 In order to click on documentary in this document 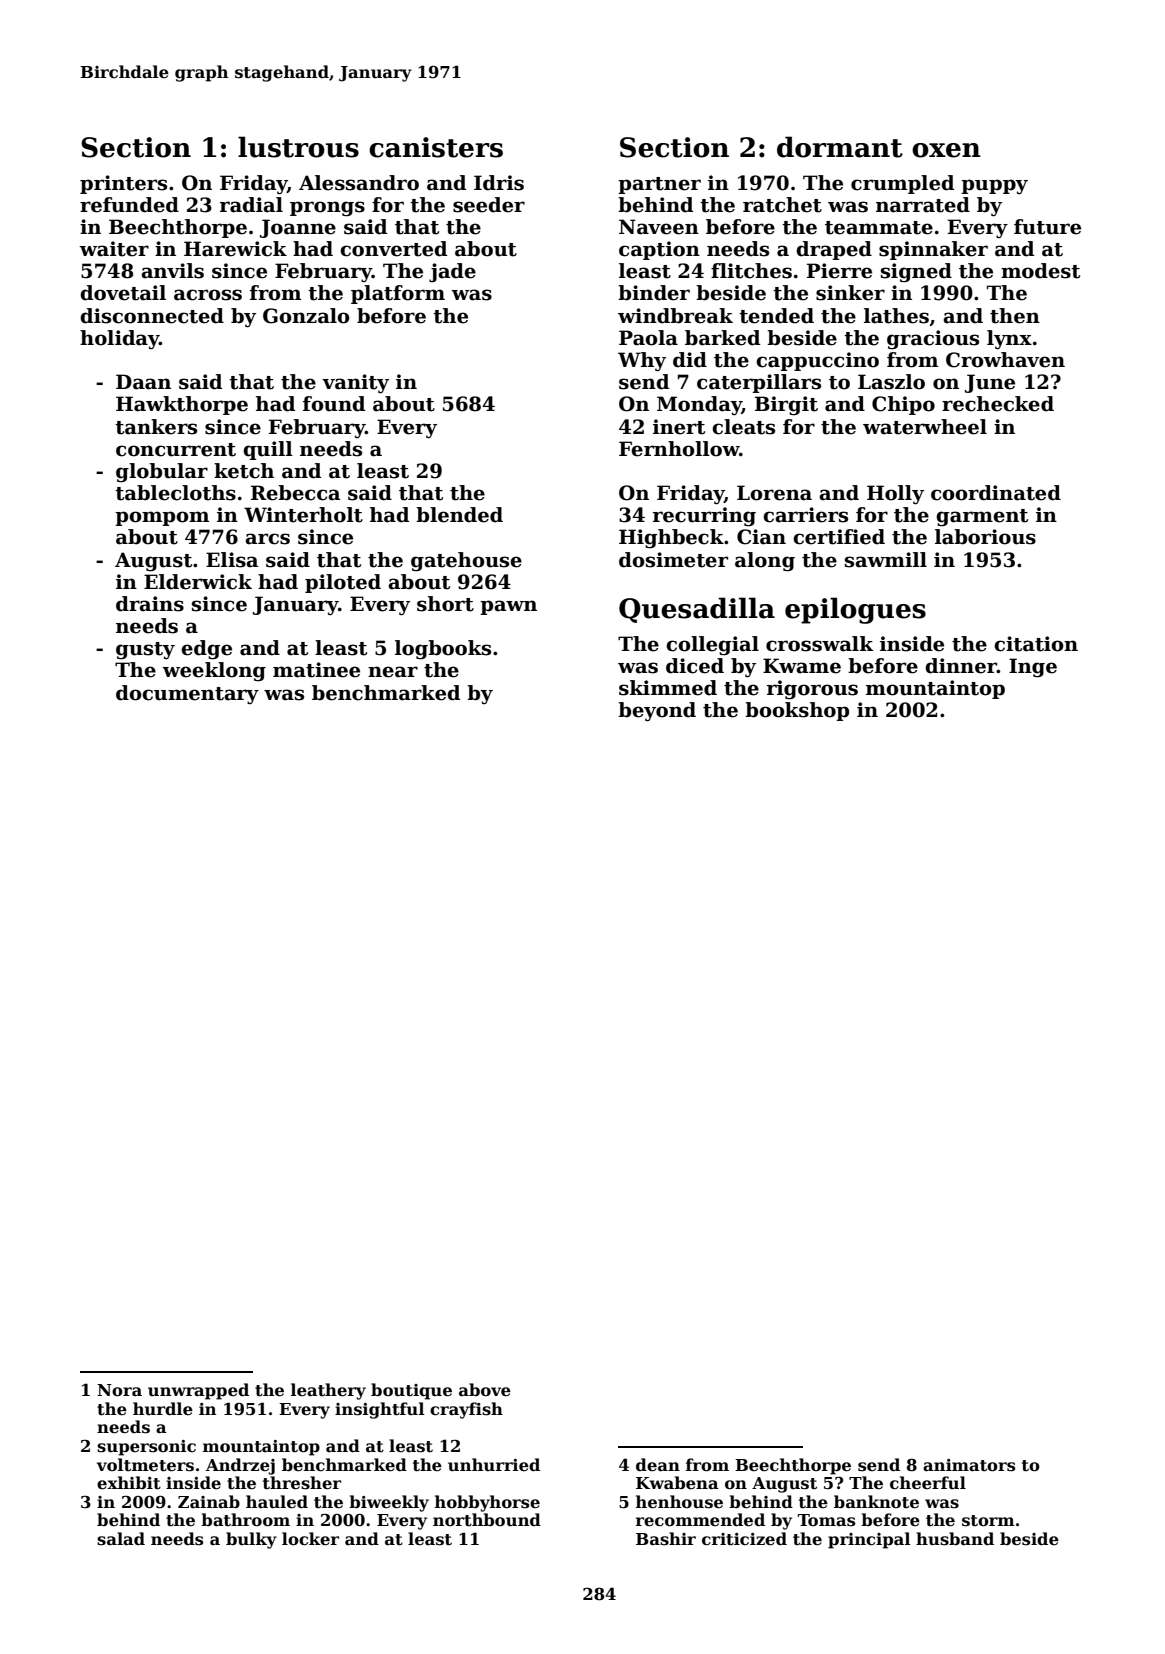, I will do `click(187, 694)`.
